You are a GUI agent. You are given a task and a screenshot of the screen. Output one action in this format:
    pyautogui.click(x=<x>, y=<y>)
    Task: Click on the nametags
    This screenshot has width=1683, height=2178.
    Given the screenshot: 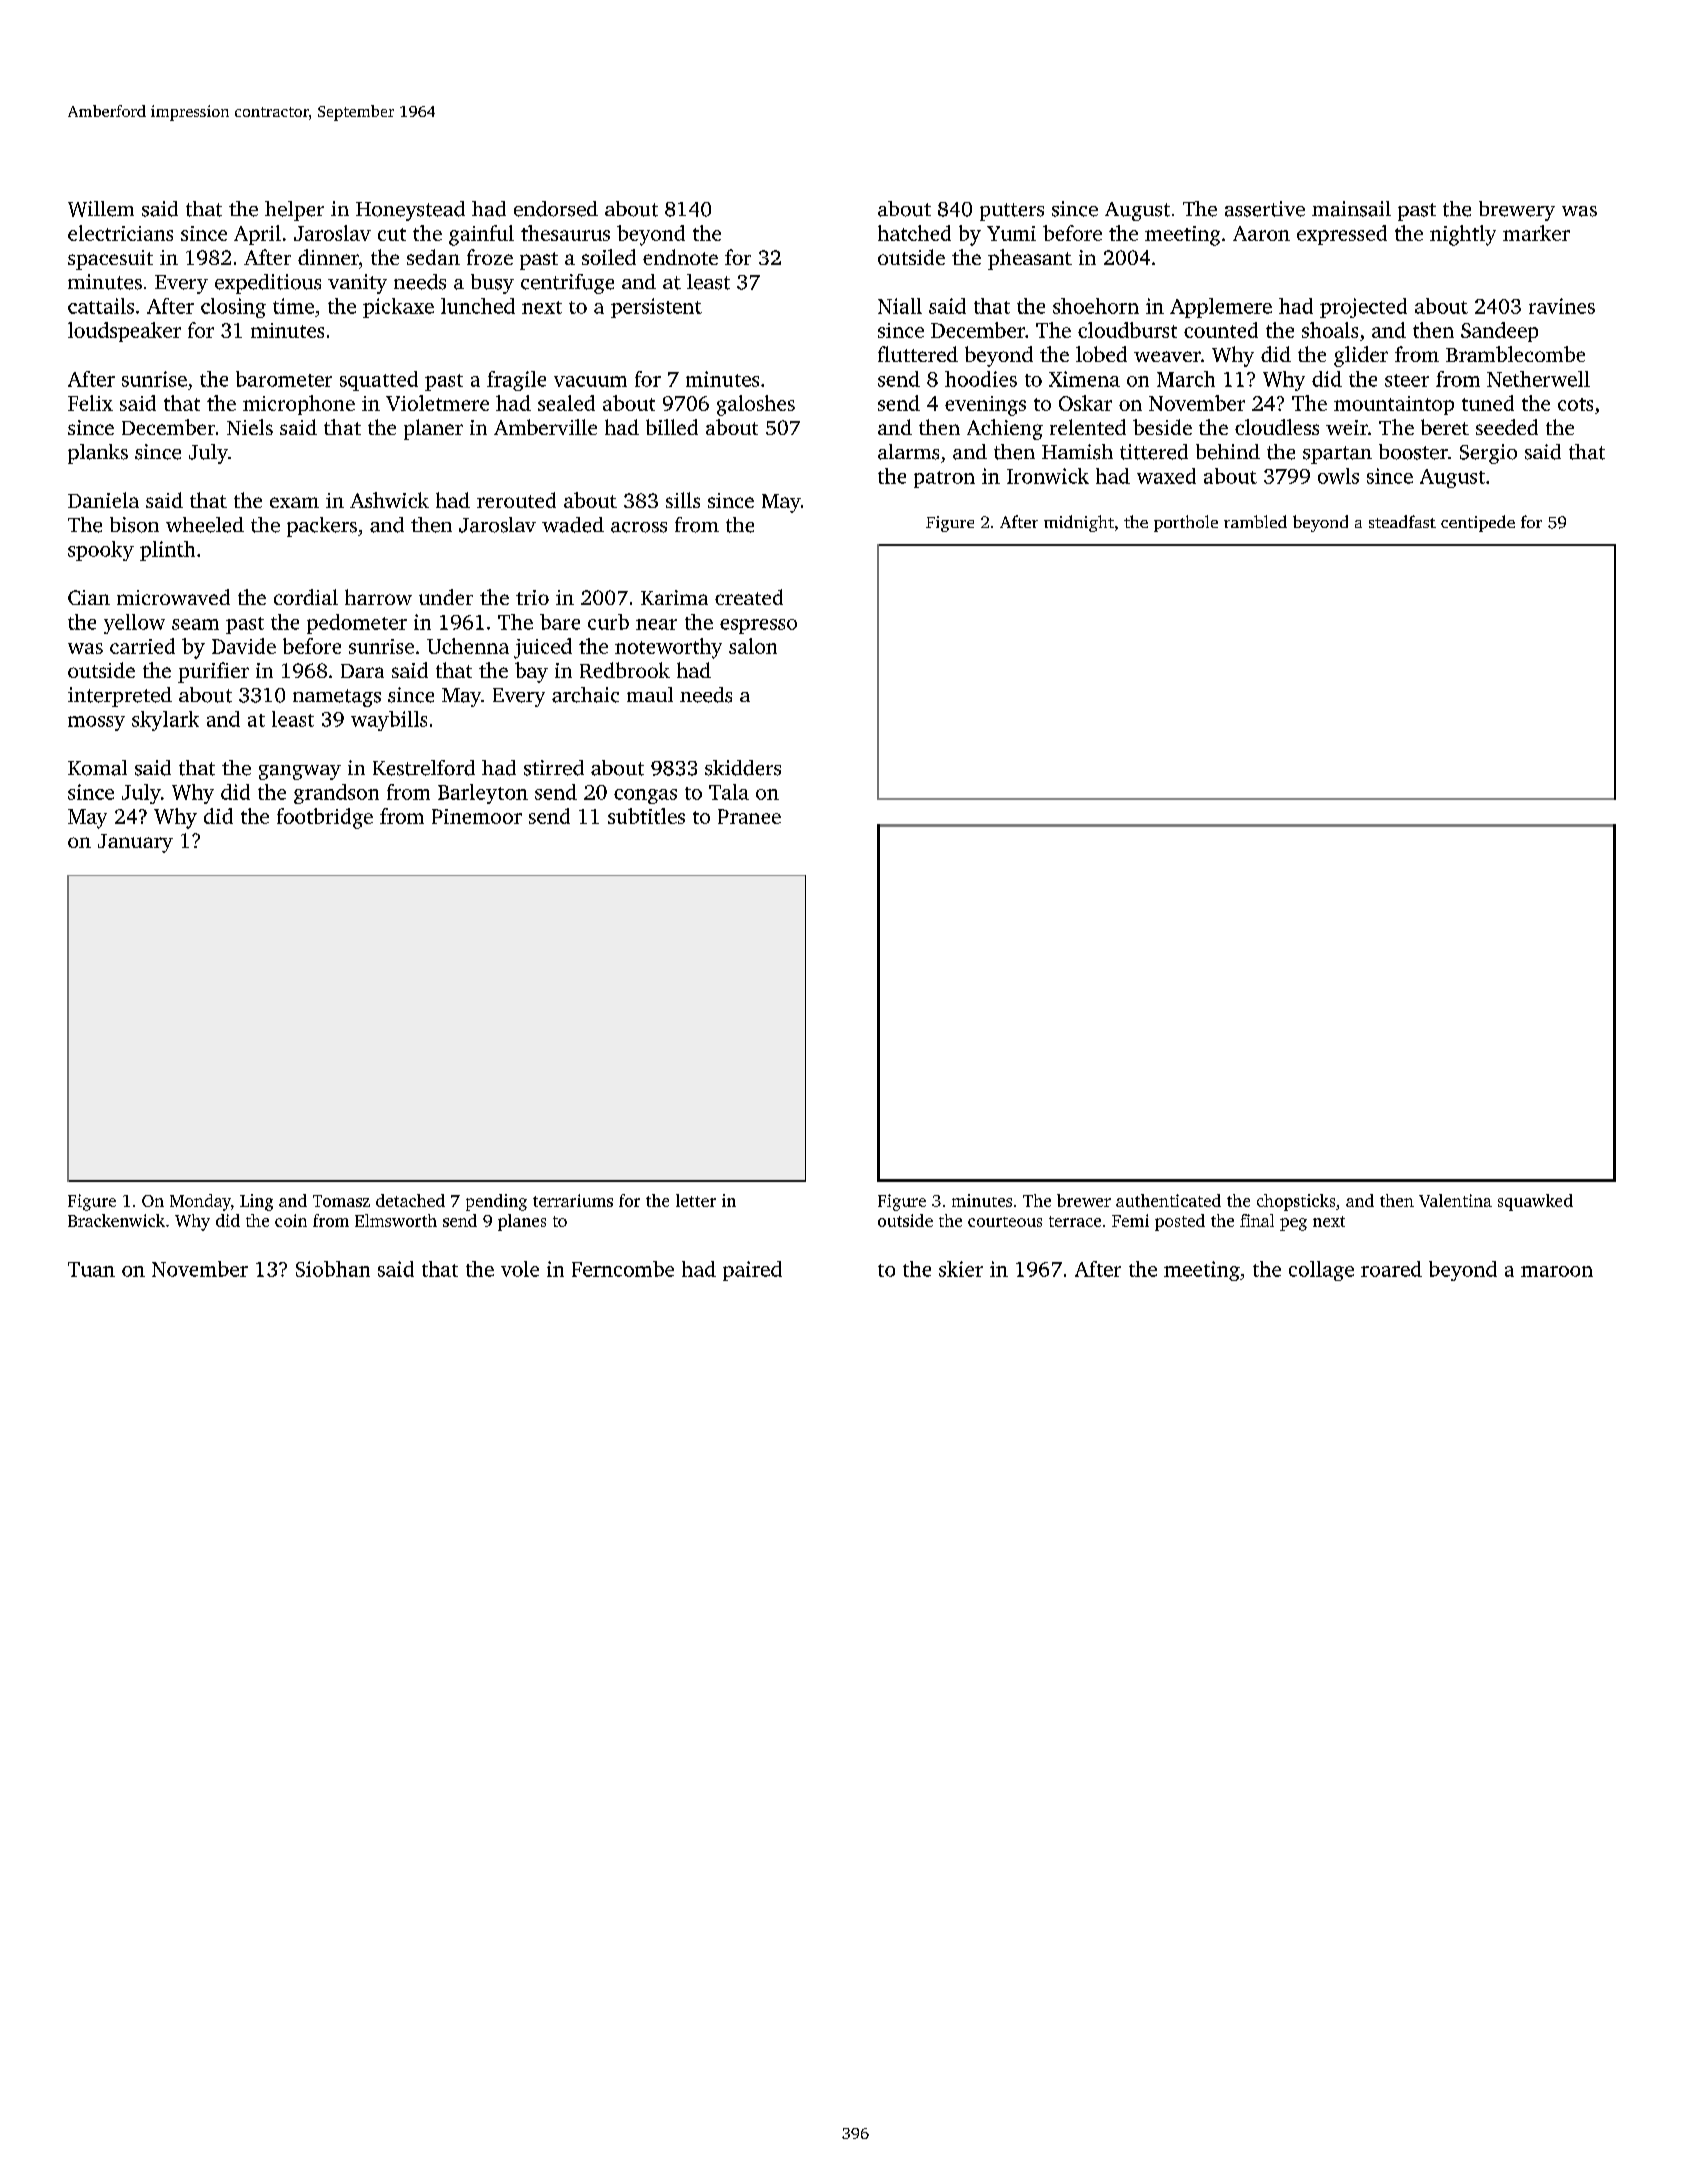 What is the action you would take?
    pyautogui.click(x=337, y=698)
